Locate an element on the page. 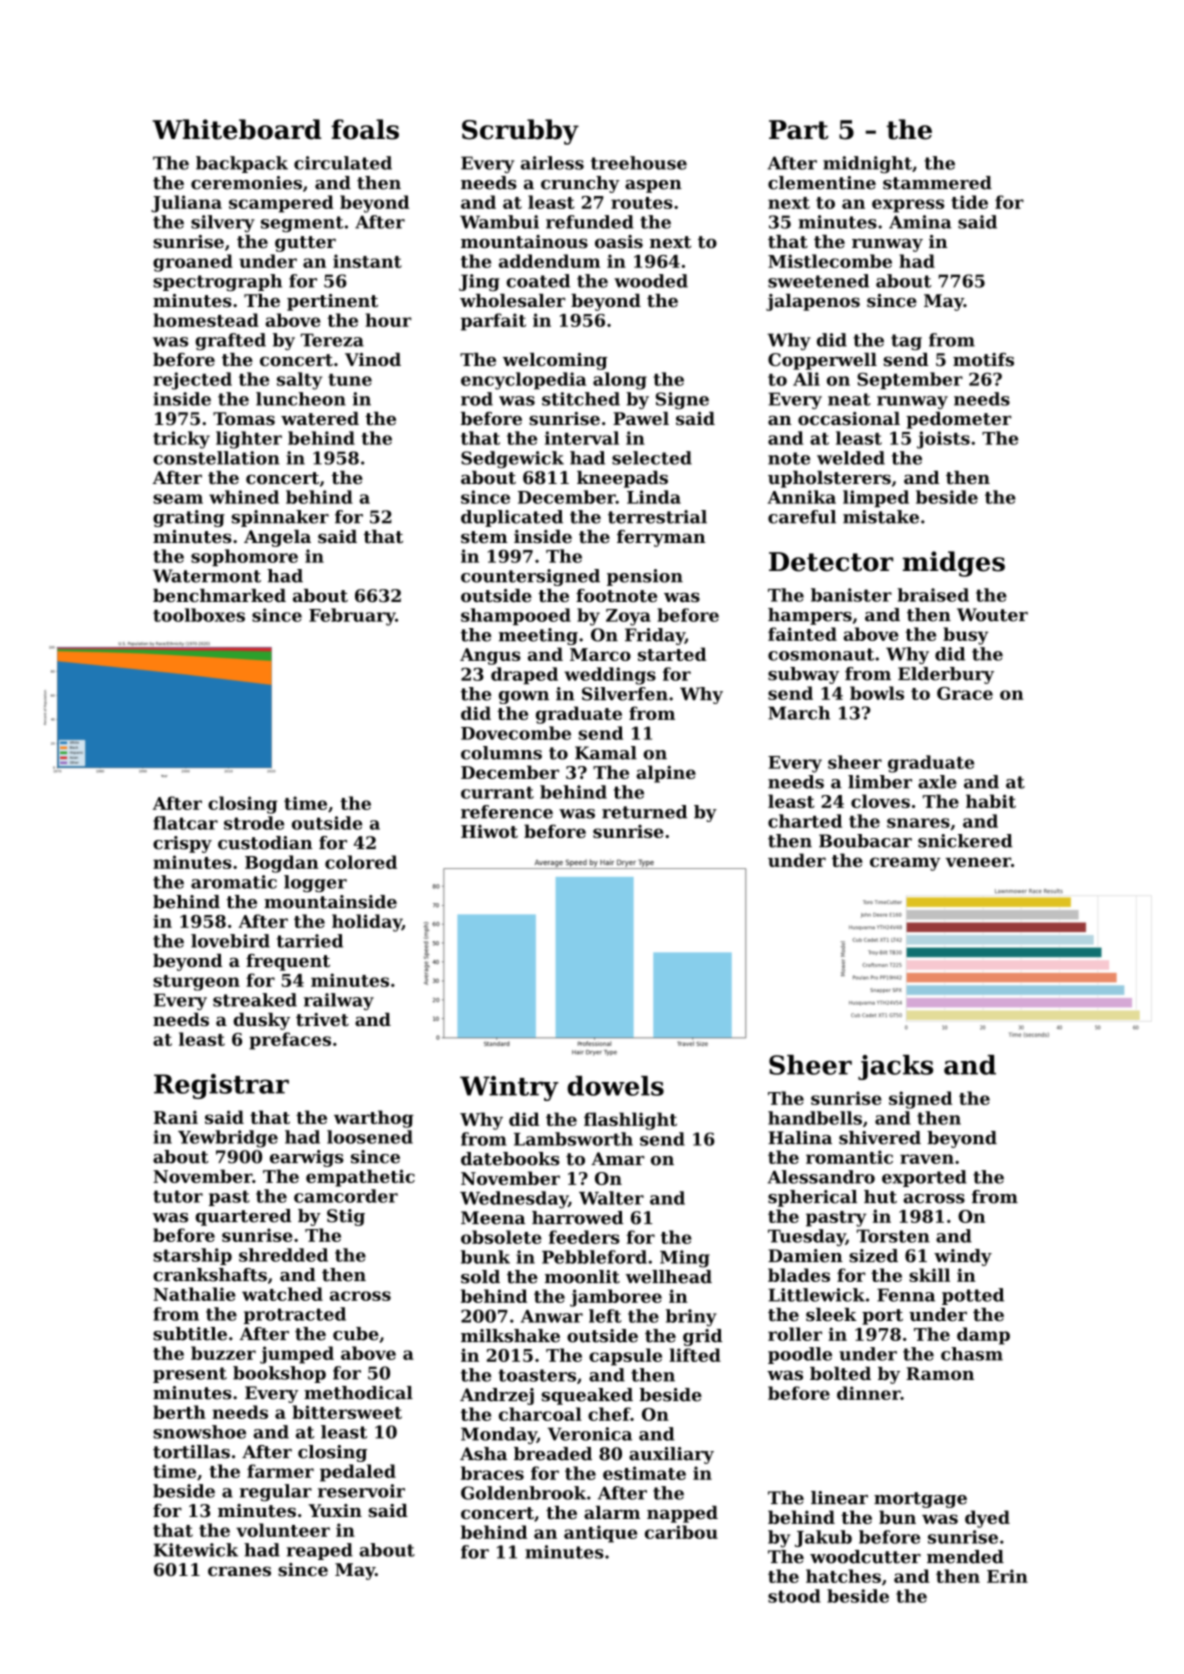  Tereza is located at coordinates (332, 340).
